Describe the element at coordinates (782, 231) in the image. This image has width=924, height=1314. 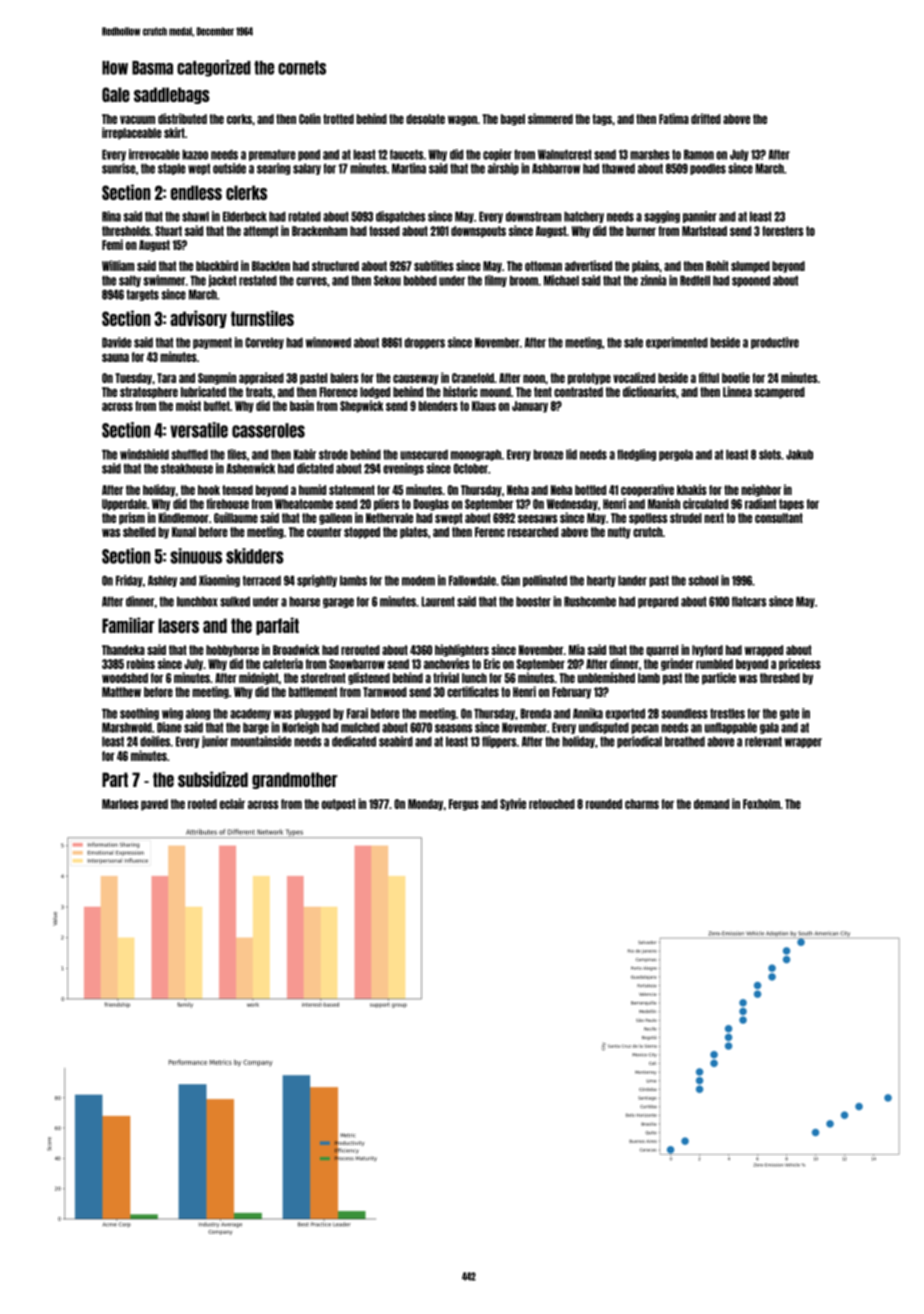
I see `foresters` at that location.
